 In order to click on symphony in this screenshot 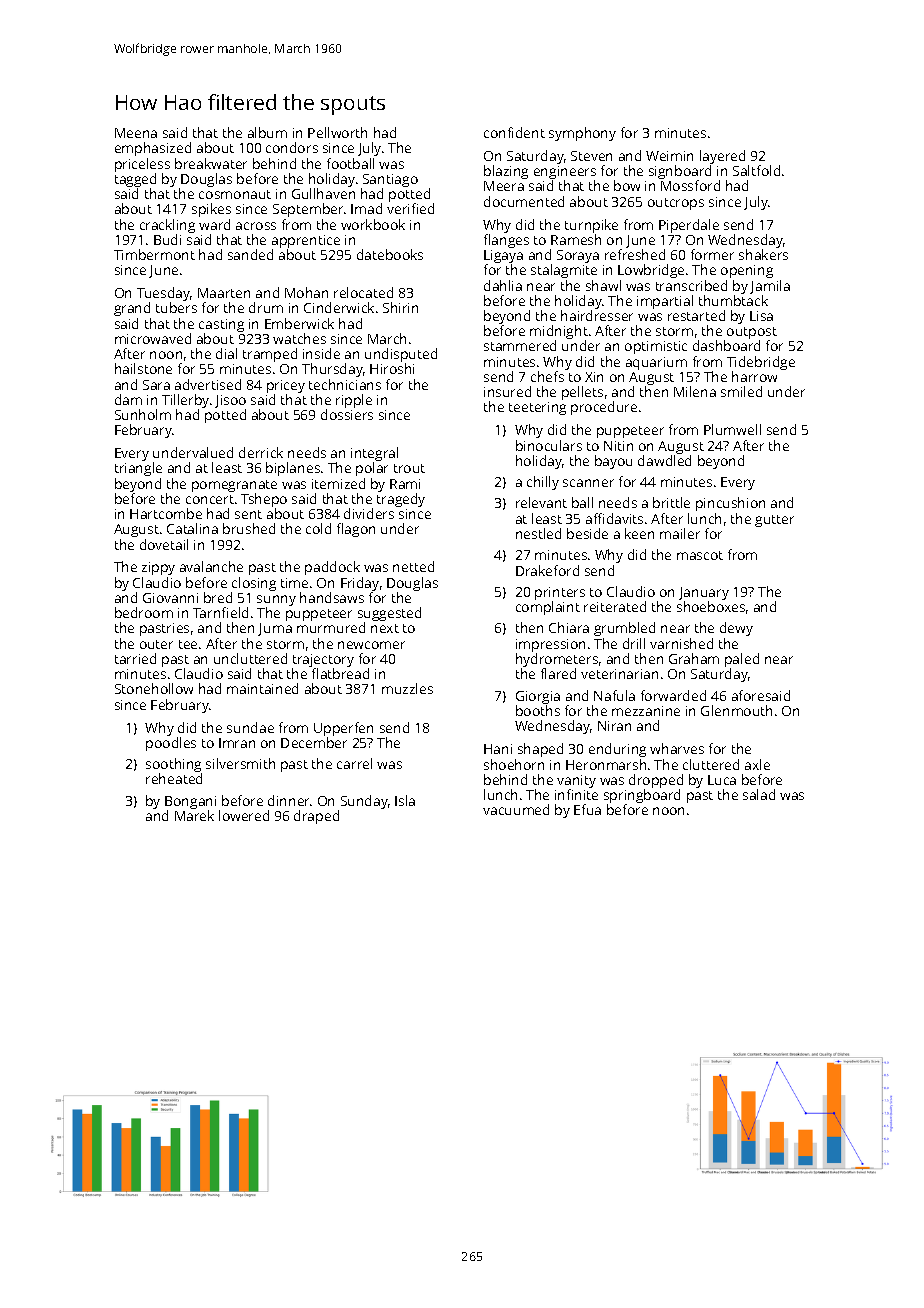, I will do `click(582, 134)`.
